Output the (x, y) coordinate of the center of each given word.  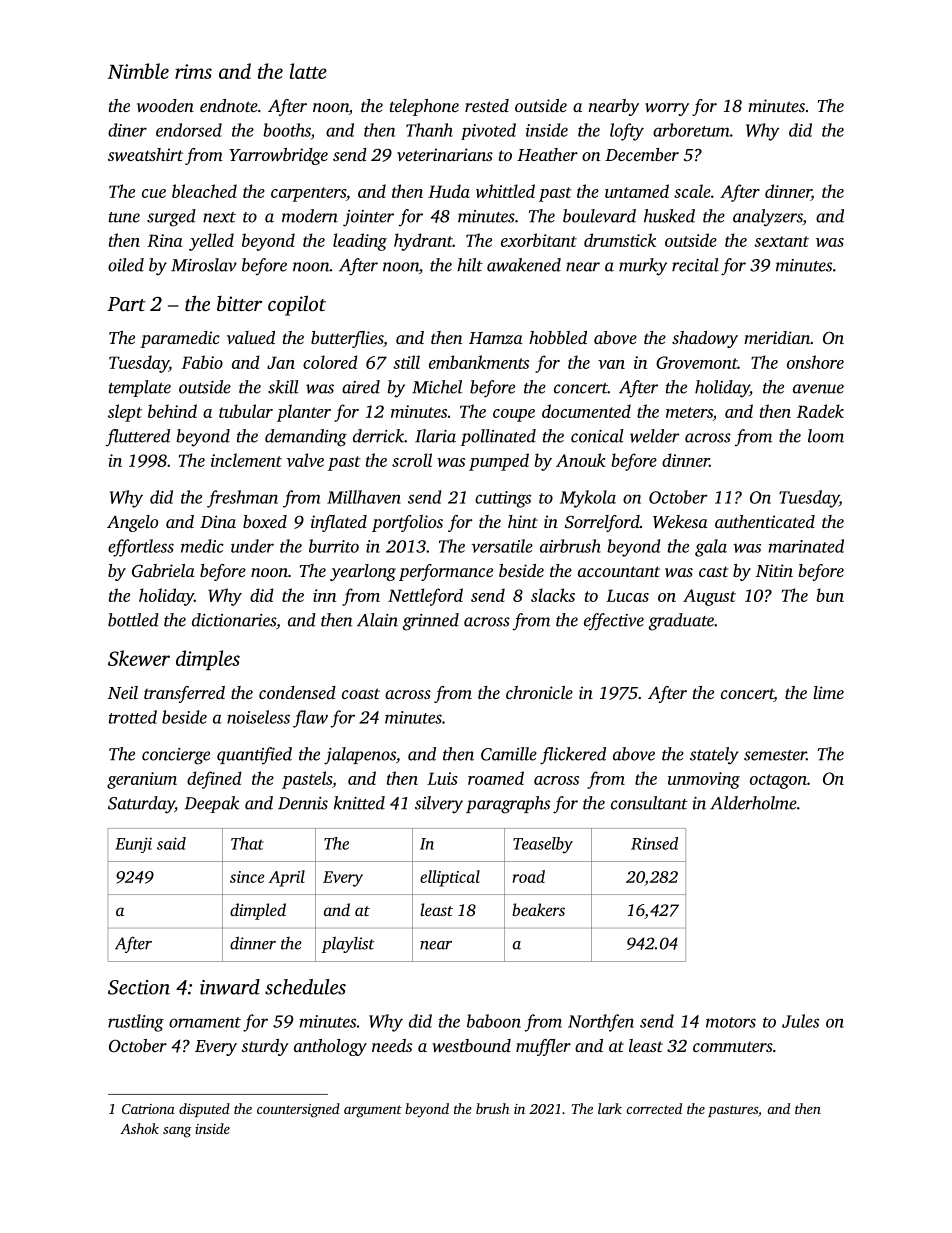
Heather (547, 154)
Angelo (132, 523)
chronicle (539, 692)
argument (373, 1111)
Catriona (148, 1109)
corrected (654, 1108)
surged (171, 218)
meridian (777, 337)
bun (830, 595)
